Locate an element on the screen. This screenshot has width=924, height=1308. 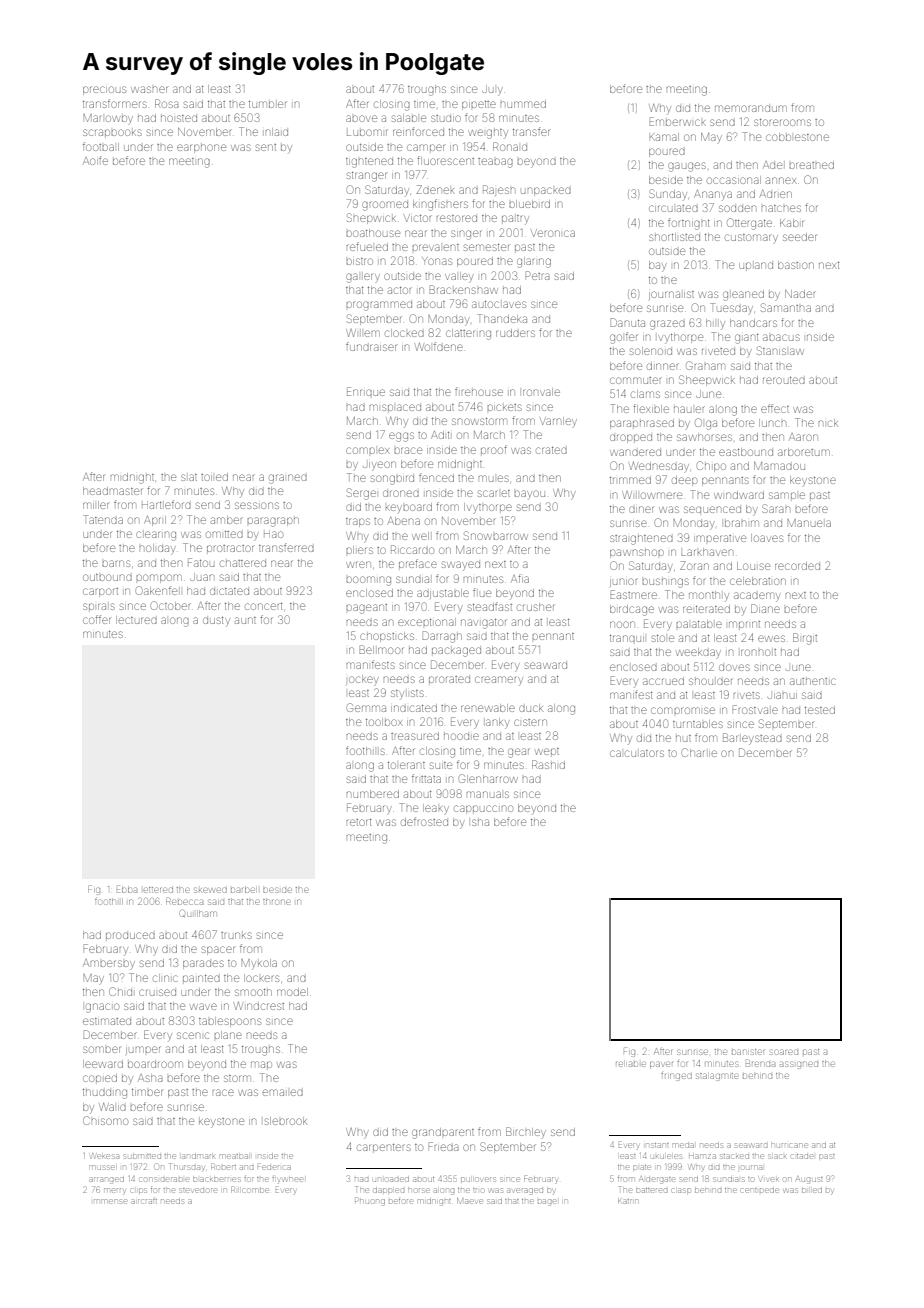
headmaster is located at coordinates (112, 491).
